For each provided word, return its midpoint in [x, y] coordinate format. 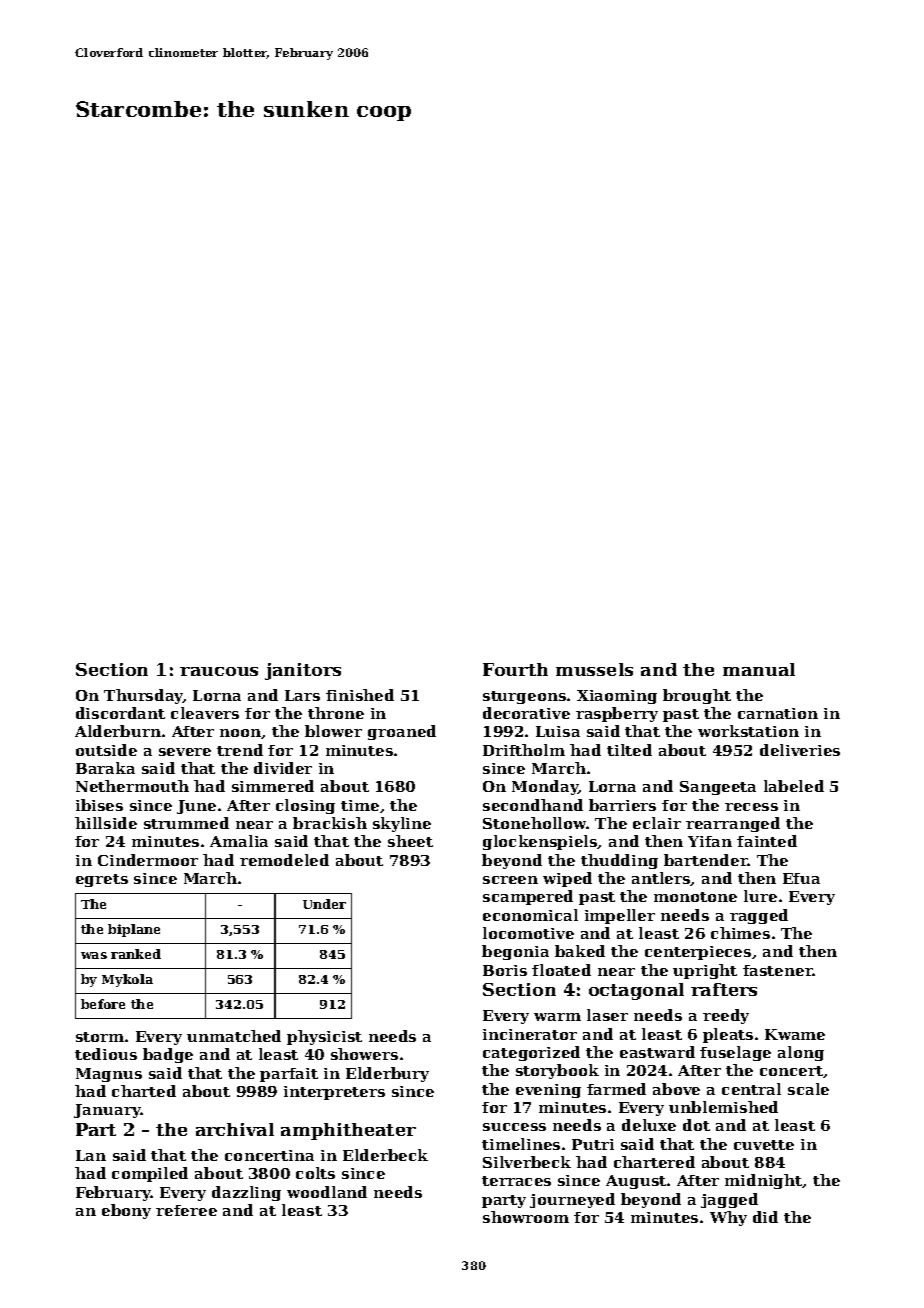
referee [186, 1210]
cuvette [764, 1145]
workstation [748, 731]
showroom [526, 1217]
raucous [219, 671]
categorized [531, 1053]
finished [360, 695]
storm [100, 1037]
